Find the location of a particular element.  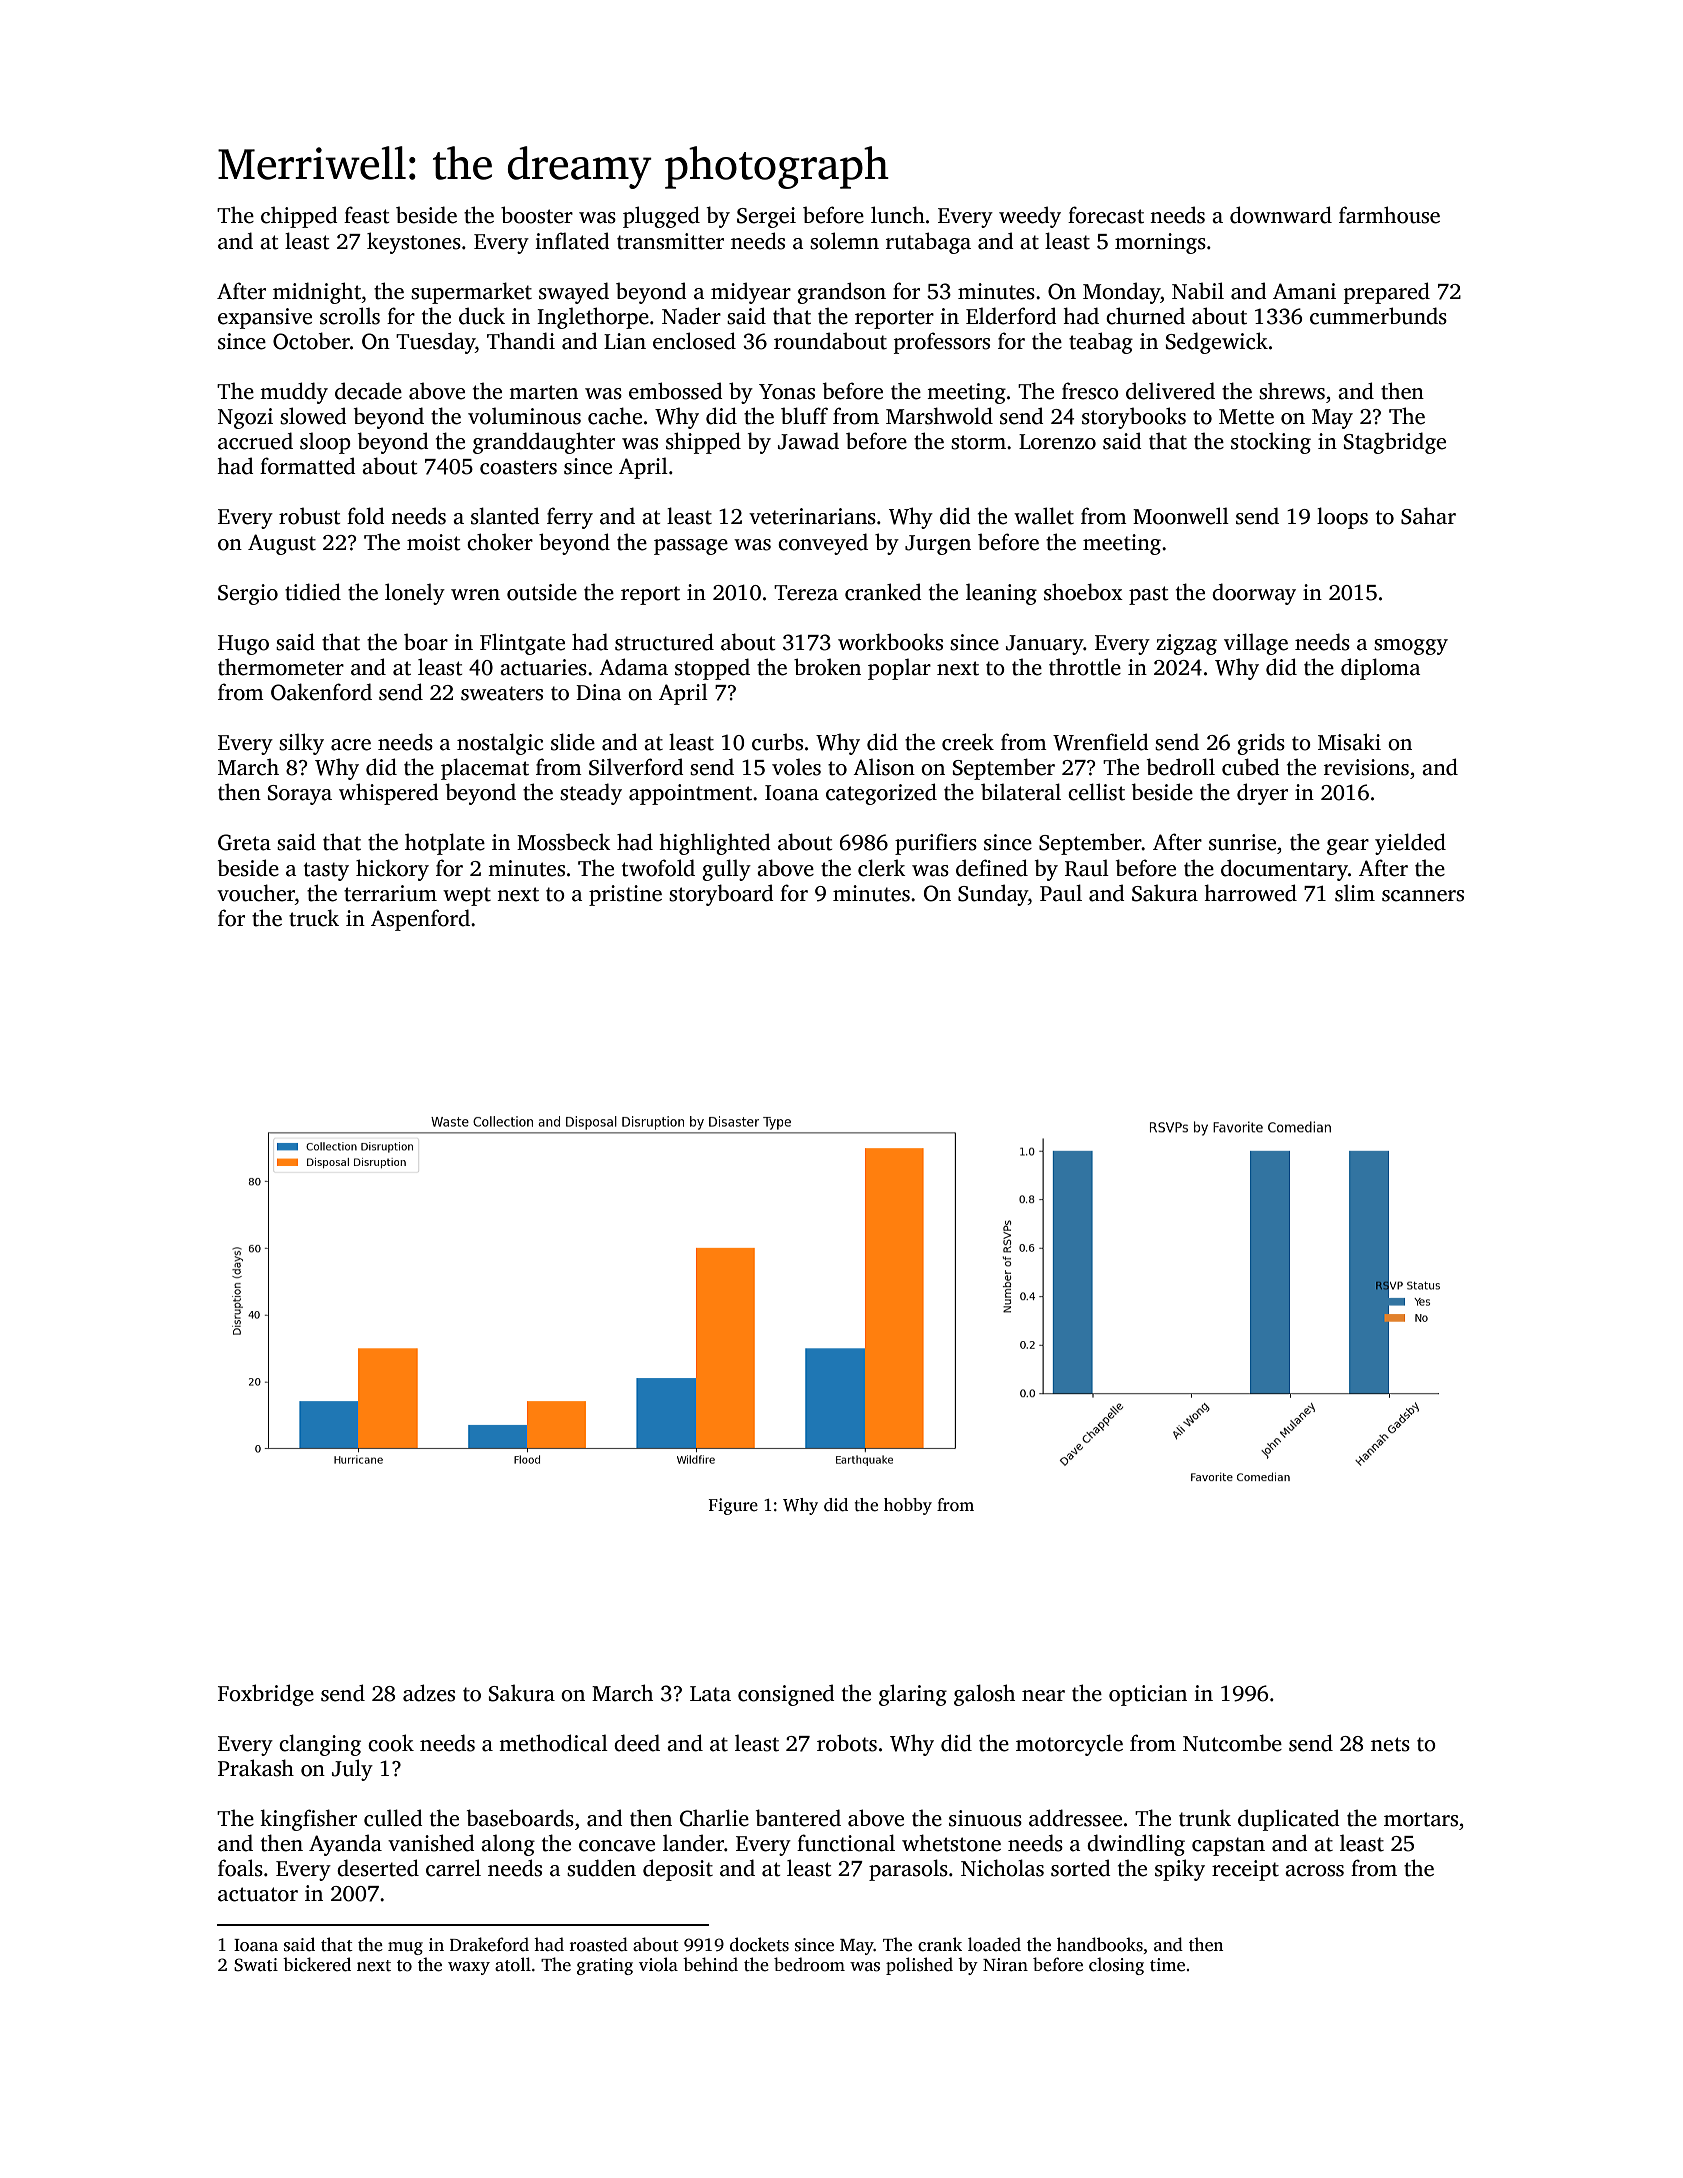

scanners is located at coordinates (1423, 896).
